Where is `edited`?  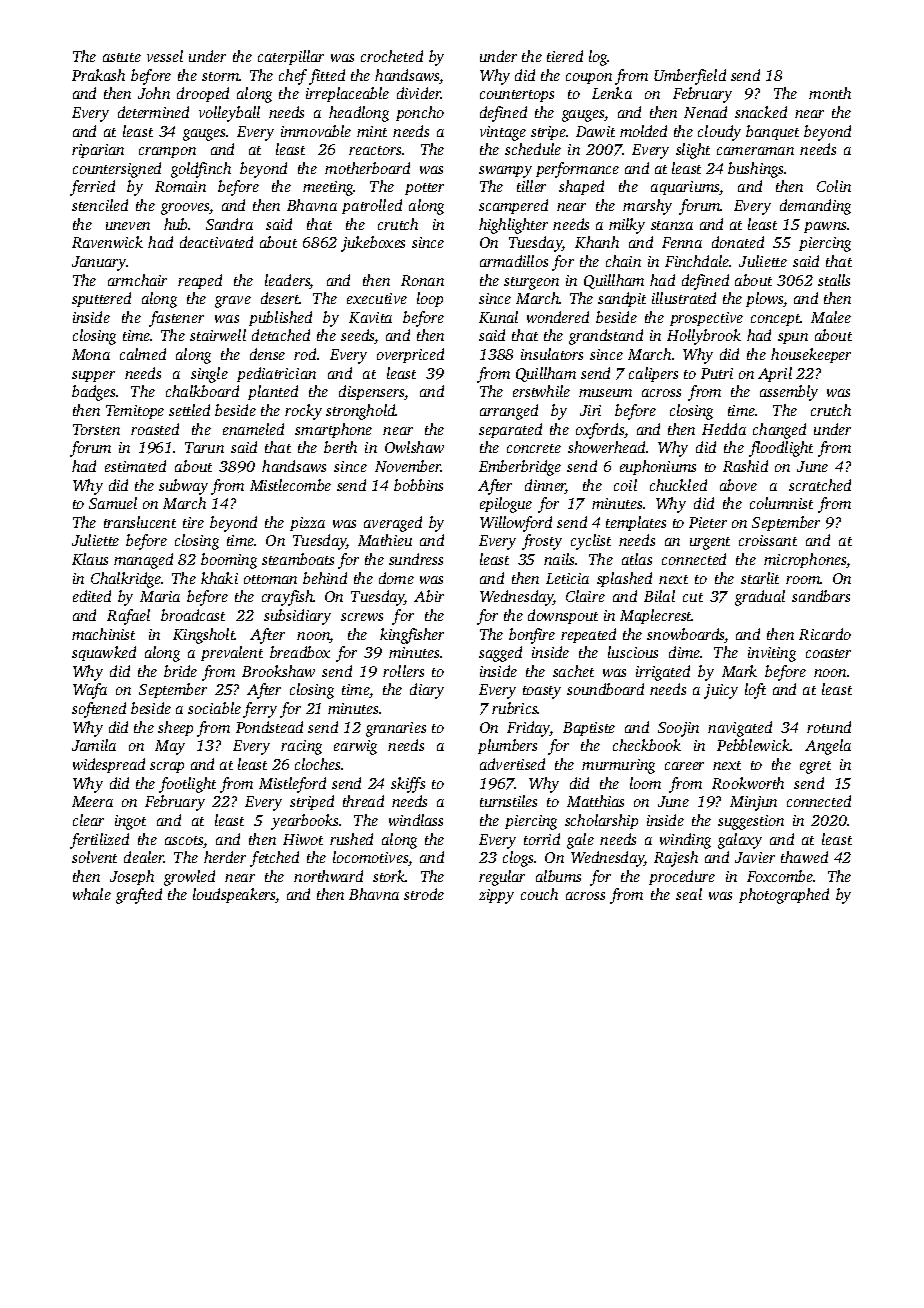
edited is located at coordinates (92, 596).
